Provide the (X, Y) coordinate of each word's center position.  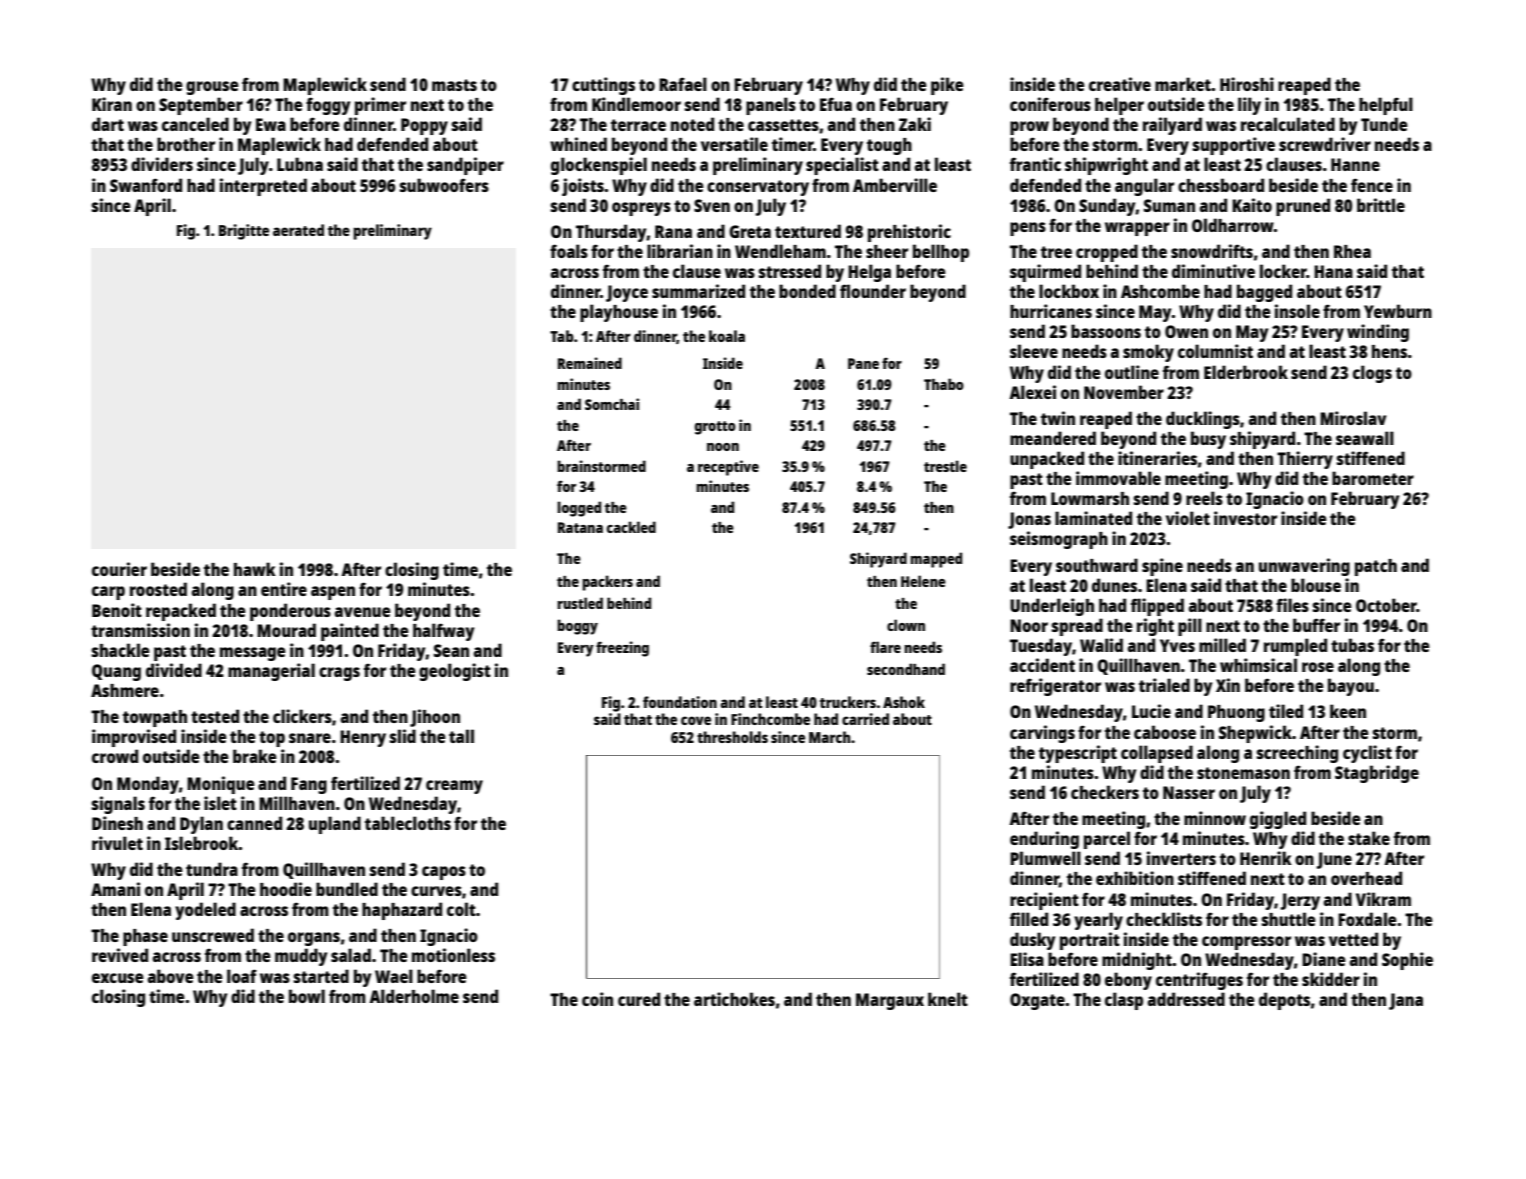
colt (461, 909)
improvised (134, 738)
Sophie (1407, 961)
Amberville (895, 185)
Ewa (271, 124)
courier (119, 569)
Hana (1333, 271)
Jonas (1029, 520)
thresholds (732, 737)
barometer (1373, 478)
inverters (1181, 858)
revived (120, 955)
